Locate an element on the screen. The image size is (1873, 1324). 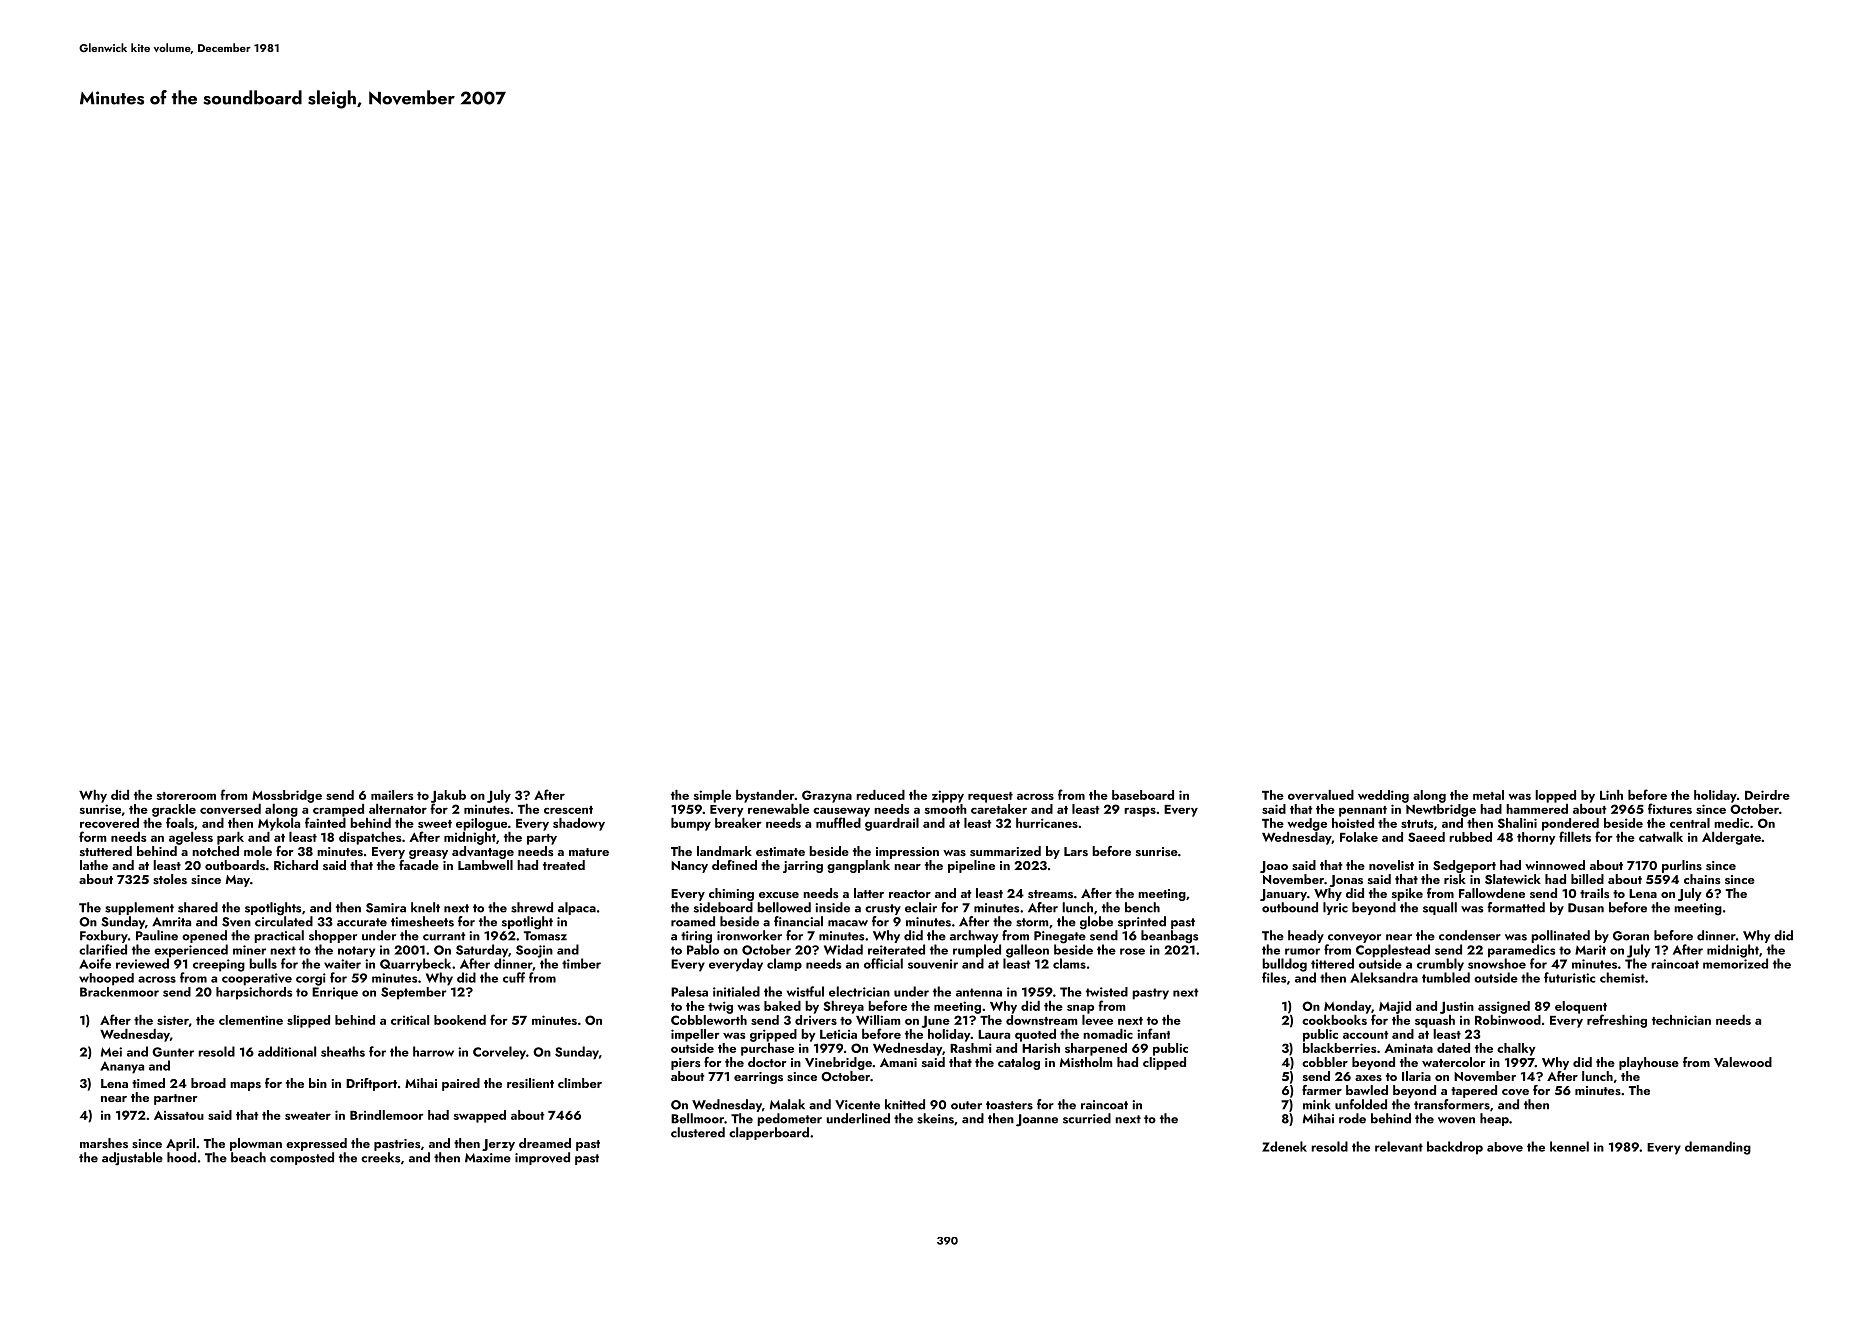
playhouse is located at coordinates (1649, 1063).
